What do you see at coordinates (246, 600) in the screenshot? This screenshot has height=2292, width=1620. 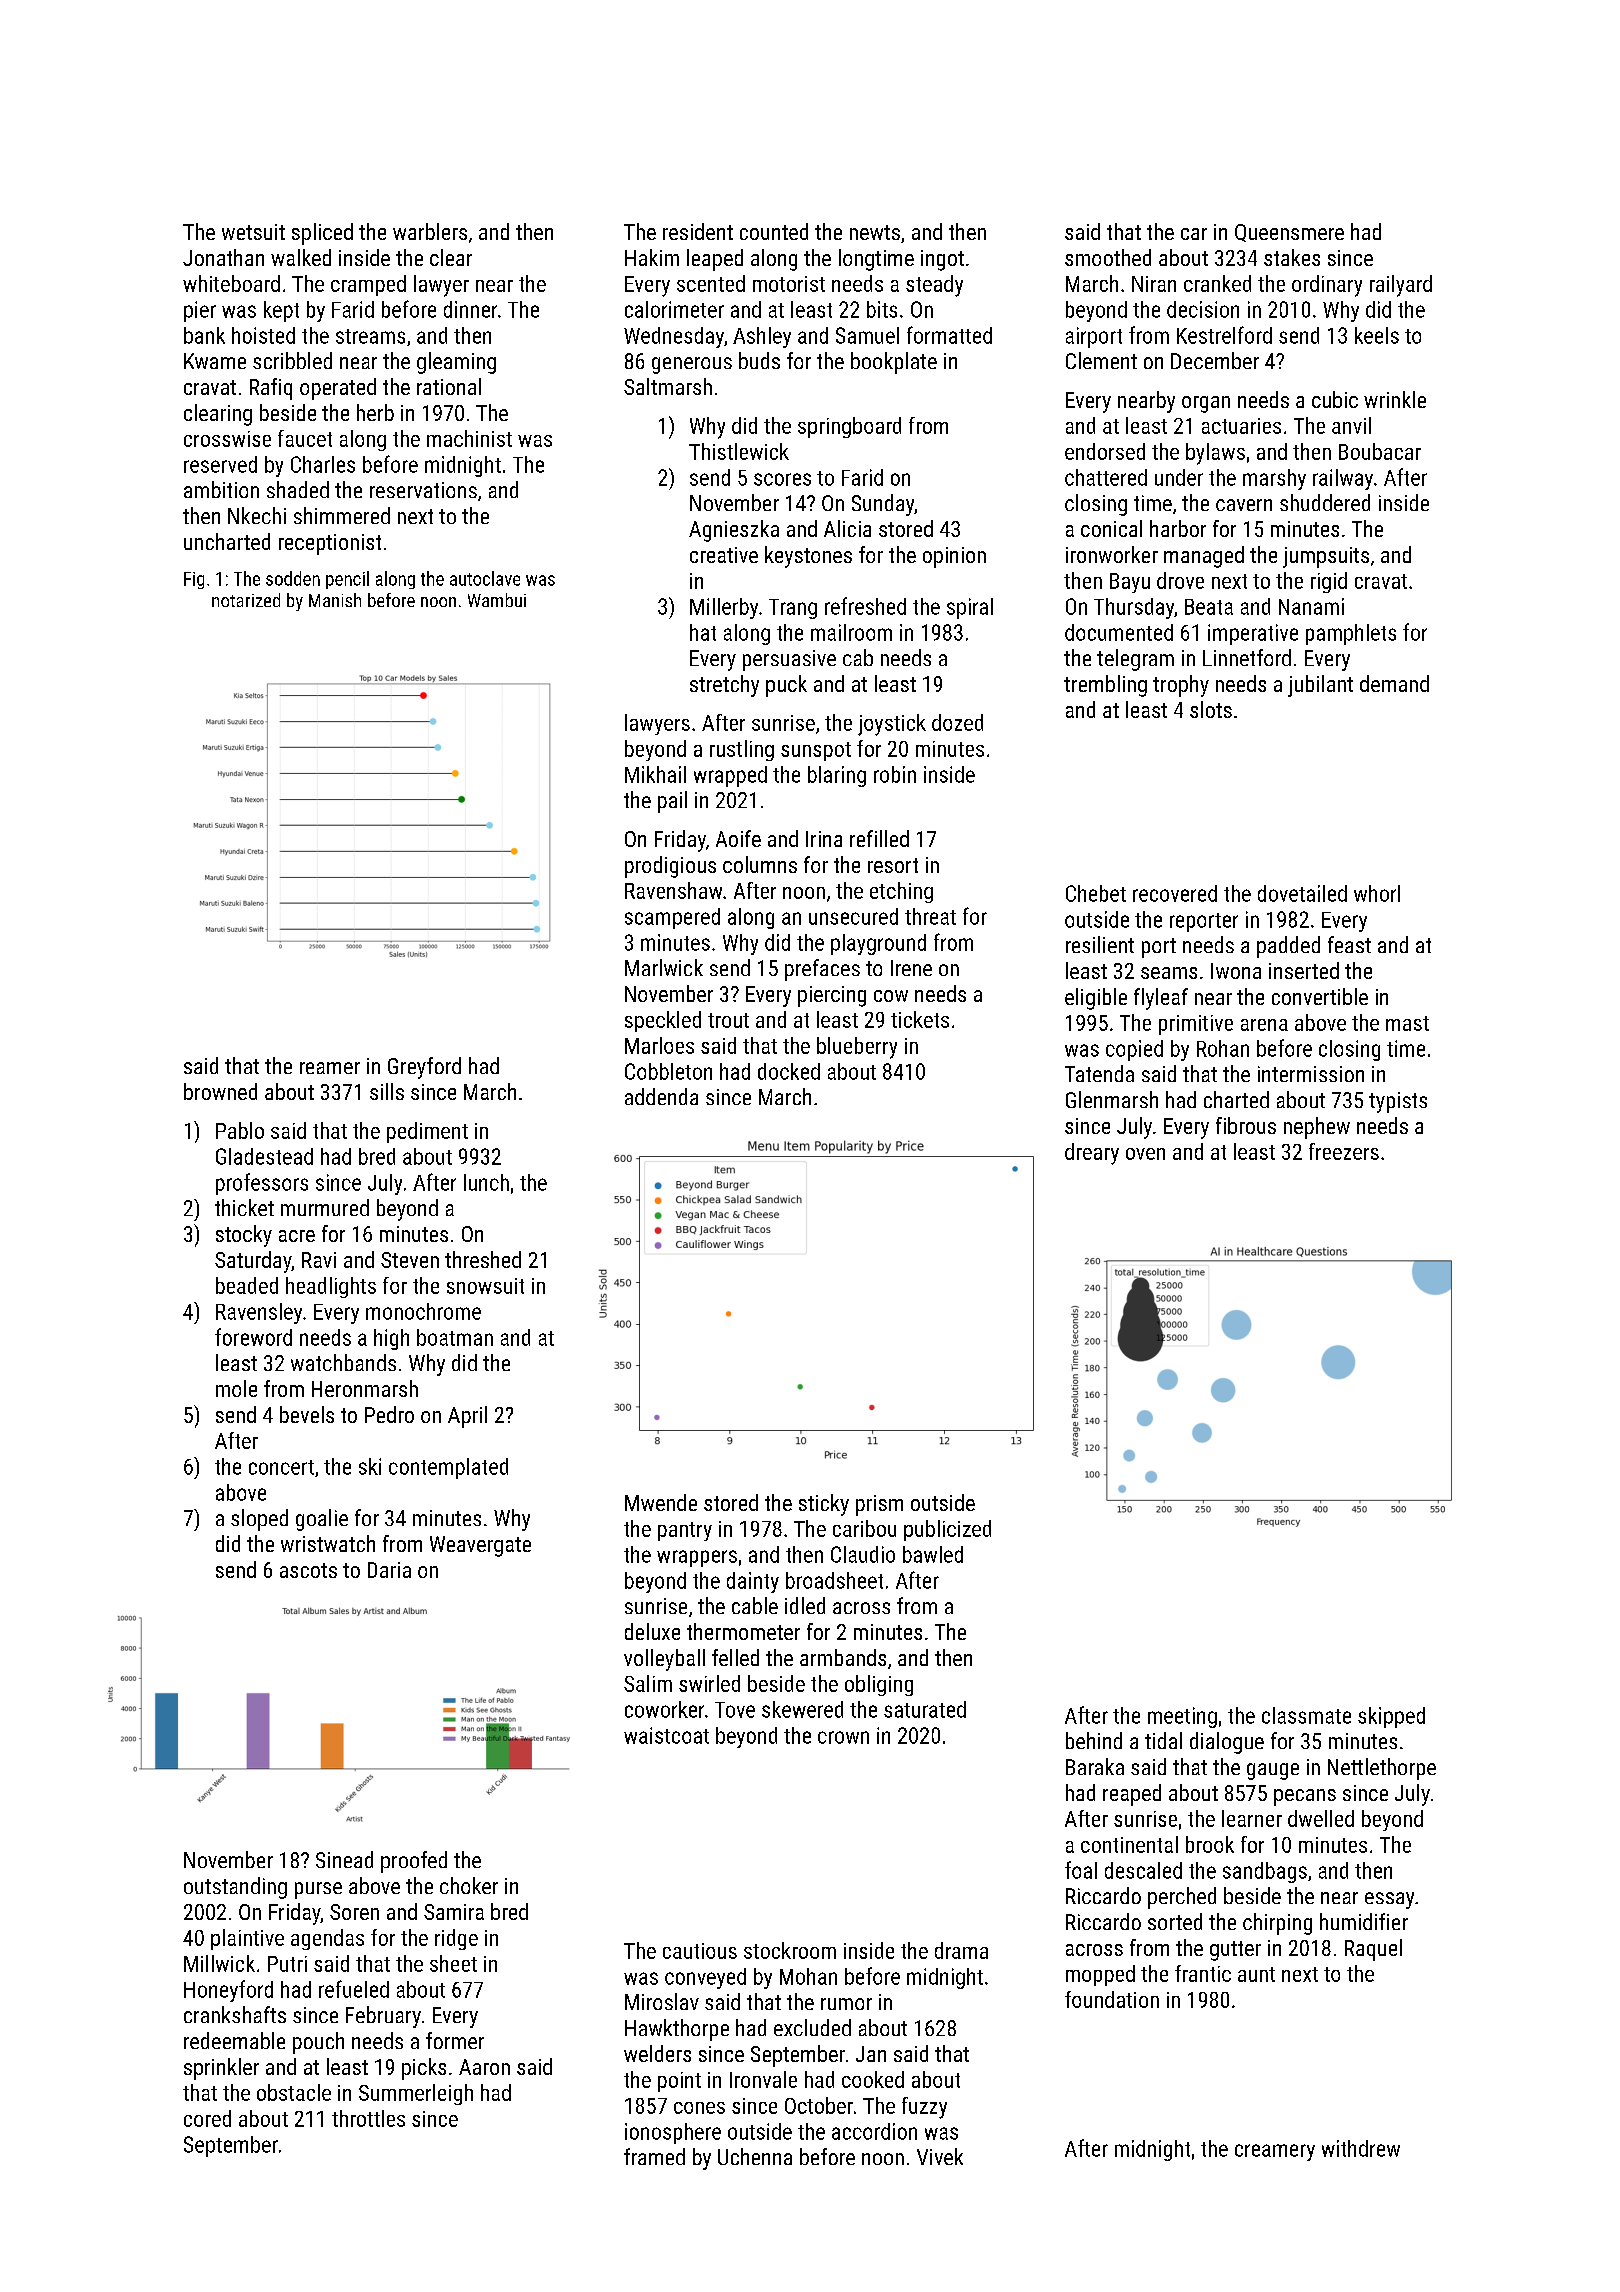 I see `notarized` at bounding box center [246, 600].
